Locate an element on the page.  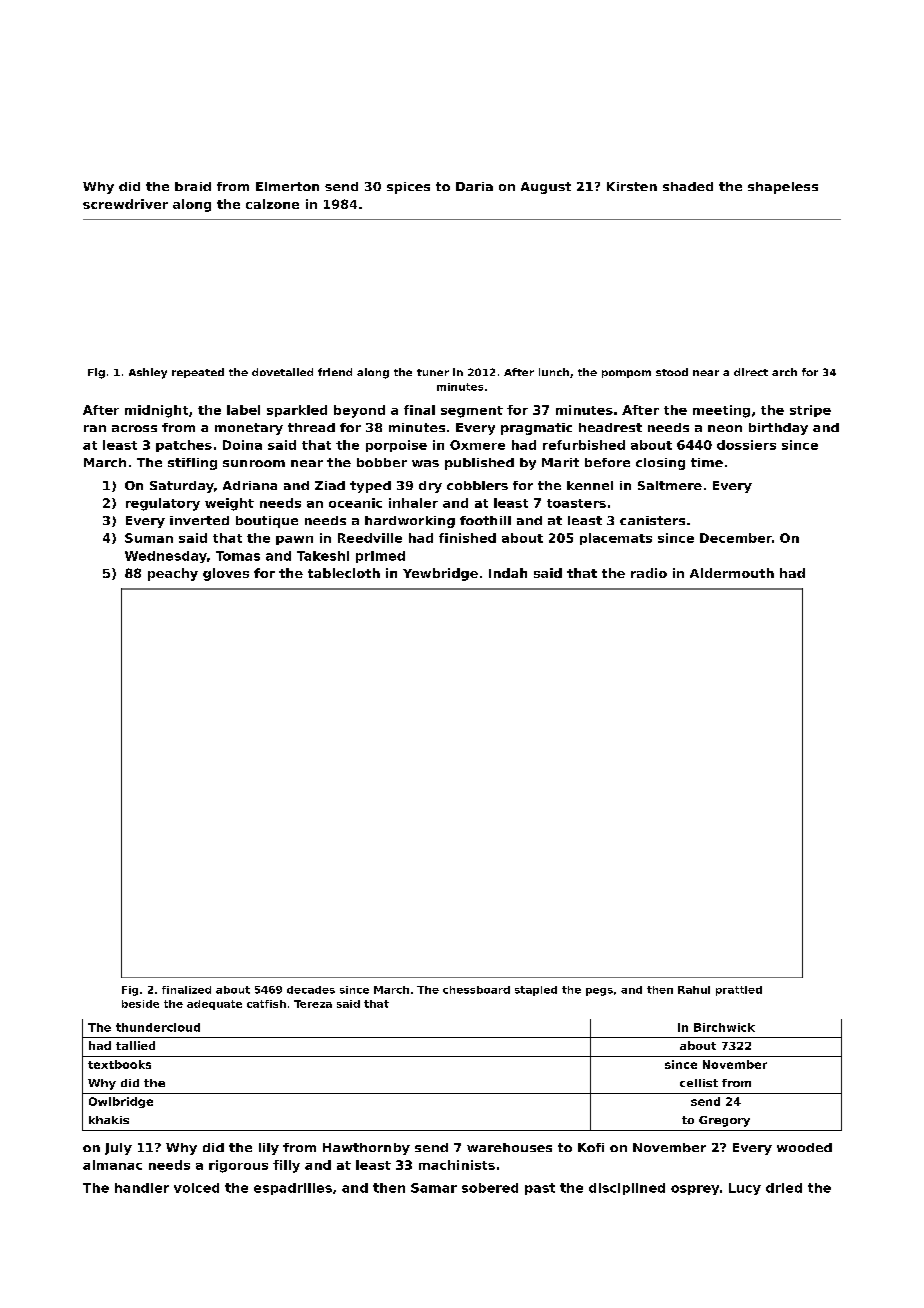
Tereza is located at coordinates (313, 1004).
